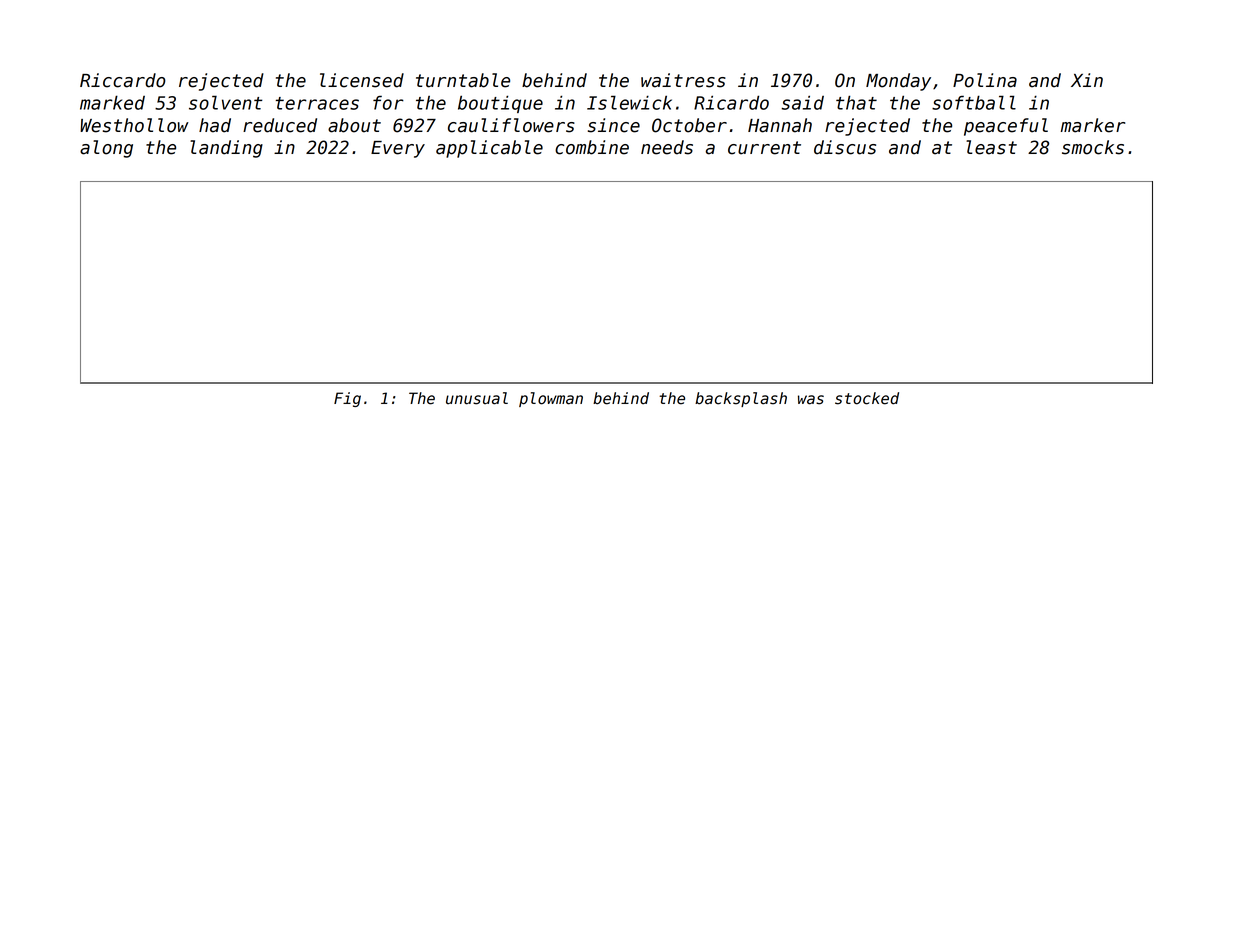 This image has width=1233, height=952. I want to click on landing, so click(226, 149).
